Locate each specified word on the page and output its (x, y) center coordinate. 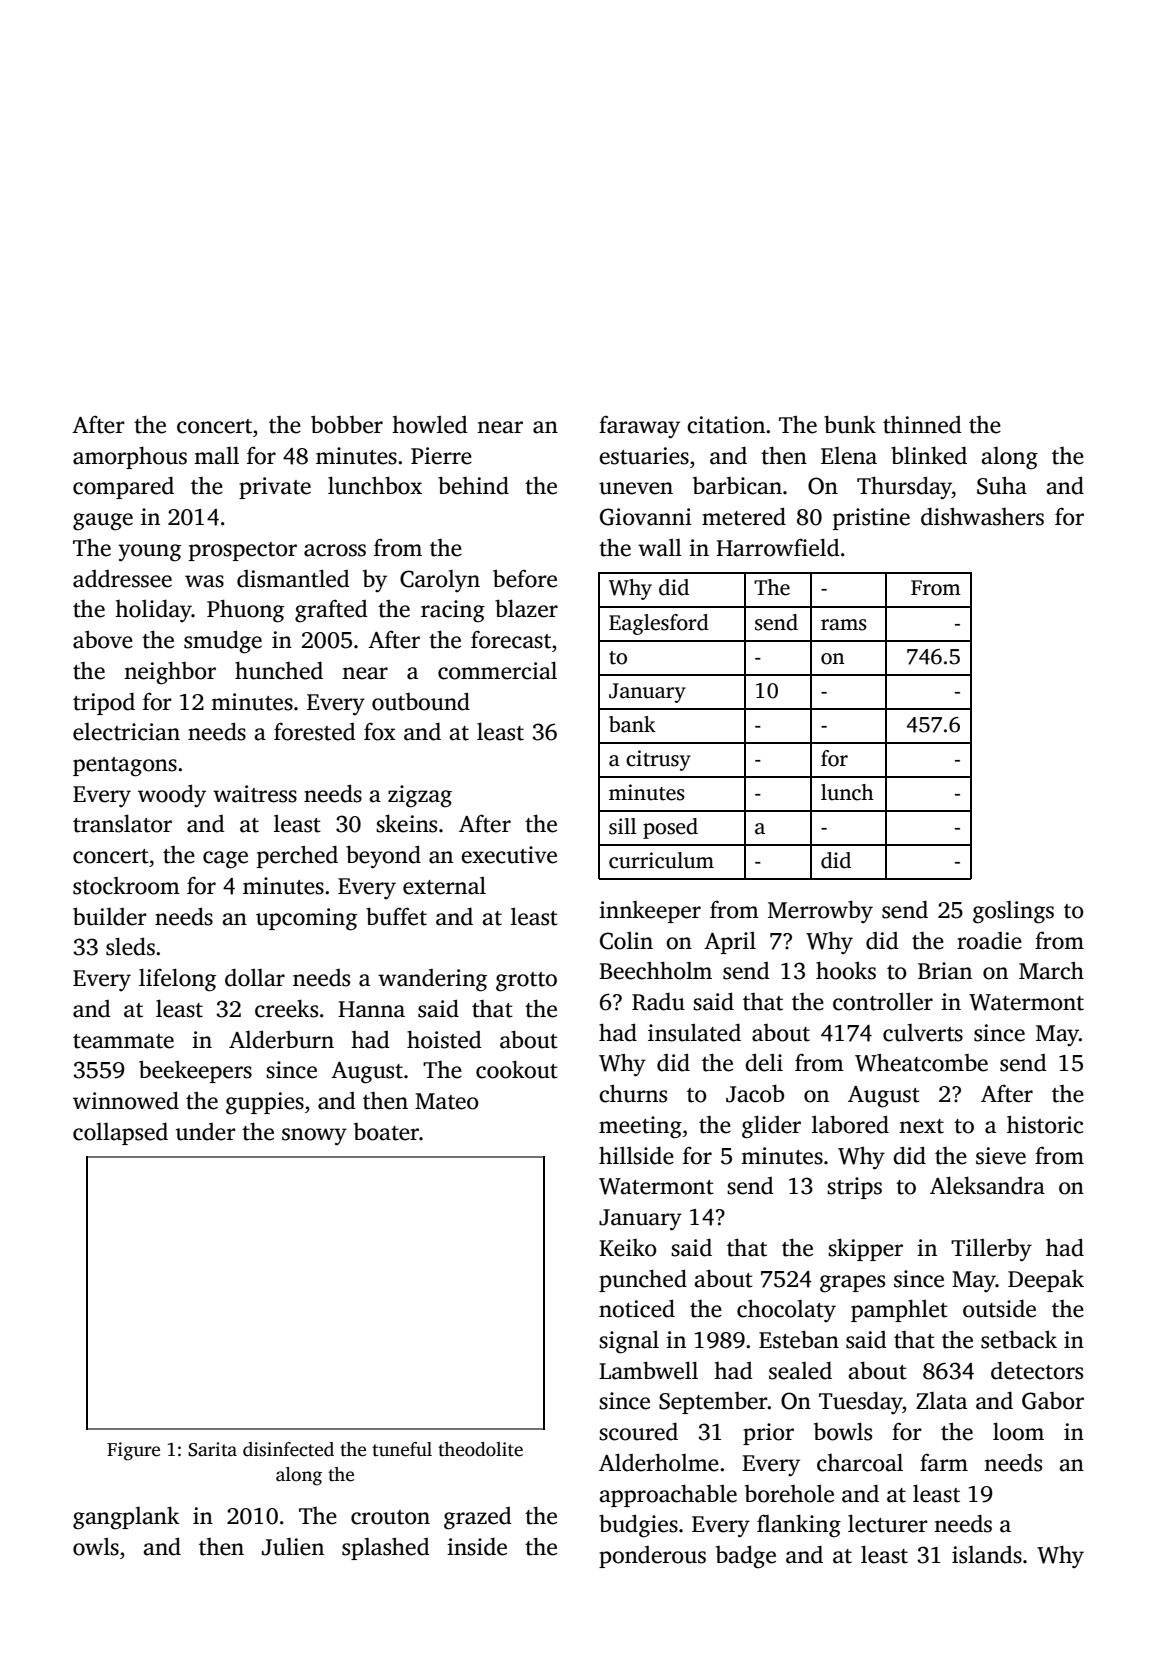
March (1051, 970)
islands (987, 1555)
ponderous (652, 1557)
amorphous (130, 457)
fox (380, 731)
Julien (293, 1547)
